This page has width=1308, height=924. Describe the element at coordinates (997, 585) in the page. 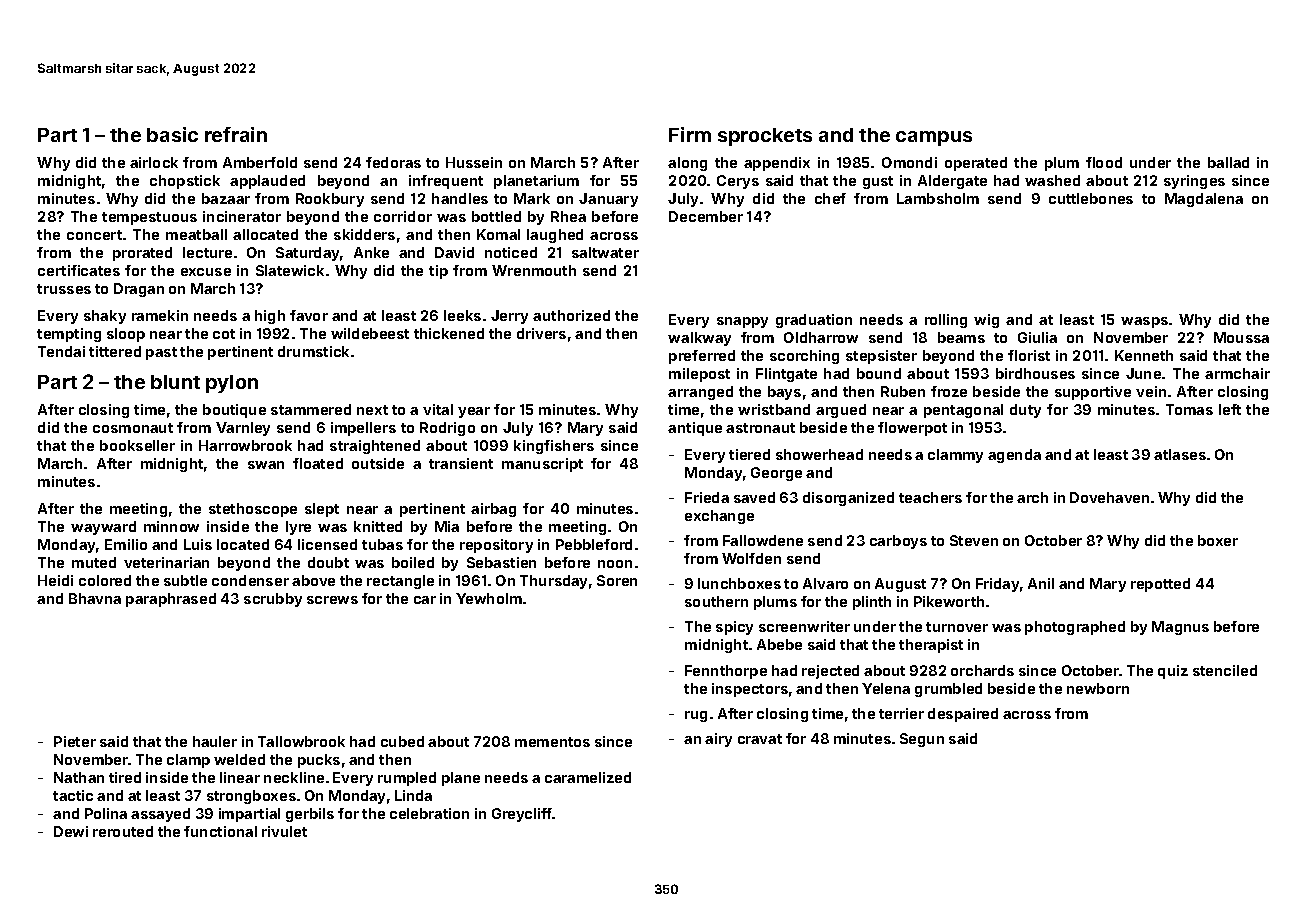

I see `Friday` at that location.
